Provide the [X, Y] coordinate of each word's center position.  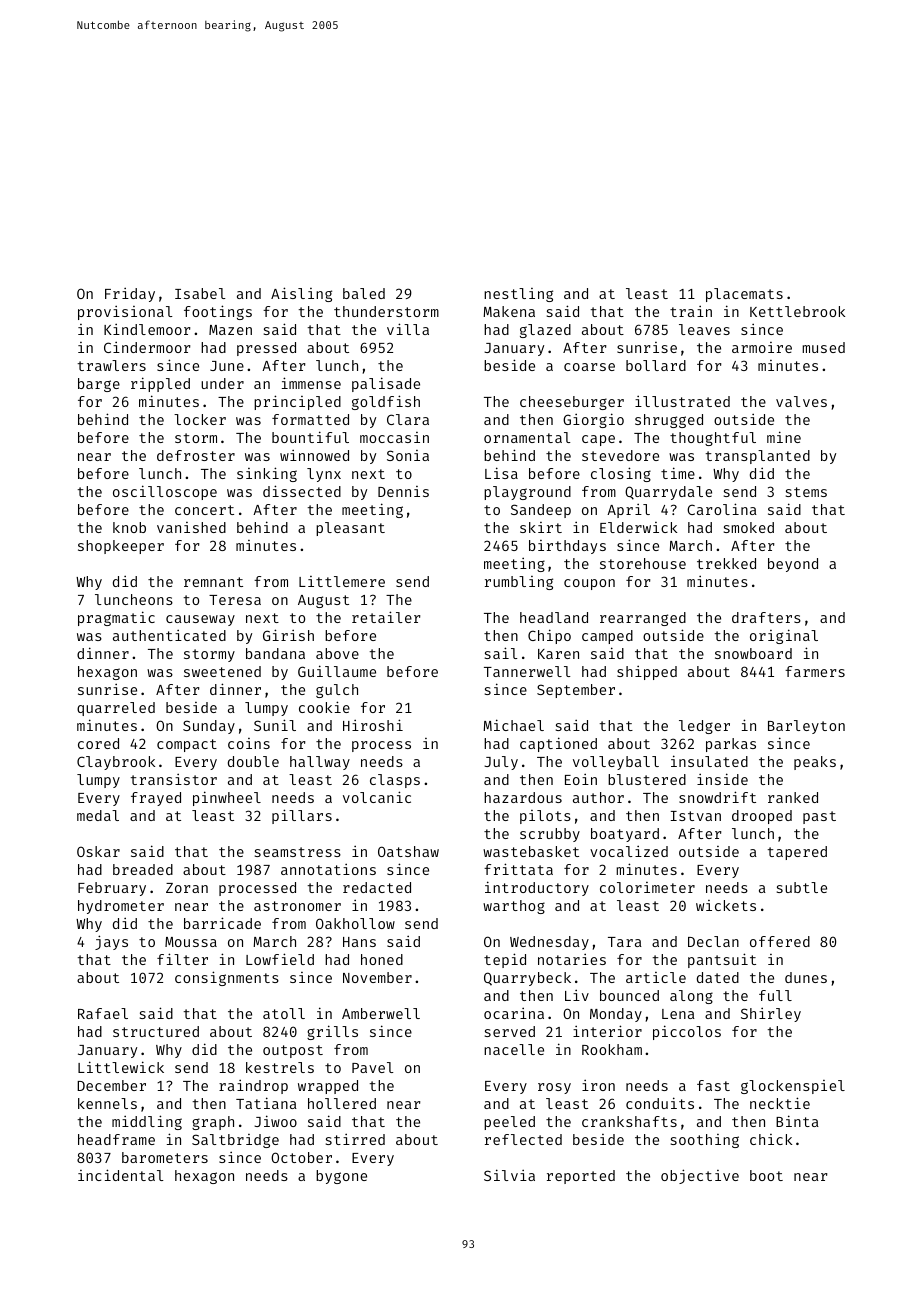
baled [364, 293]
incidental [120, 1175]
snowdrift [717, 797]
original [784, 636]
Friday [130, 294]
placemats [744, 295]
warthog [514, 907]
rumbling [519, 583]
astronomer [297, 906]
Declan [713, 941]
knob [129, 527]
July [501, 763]
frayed [156, 799]
